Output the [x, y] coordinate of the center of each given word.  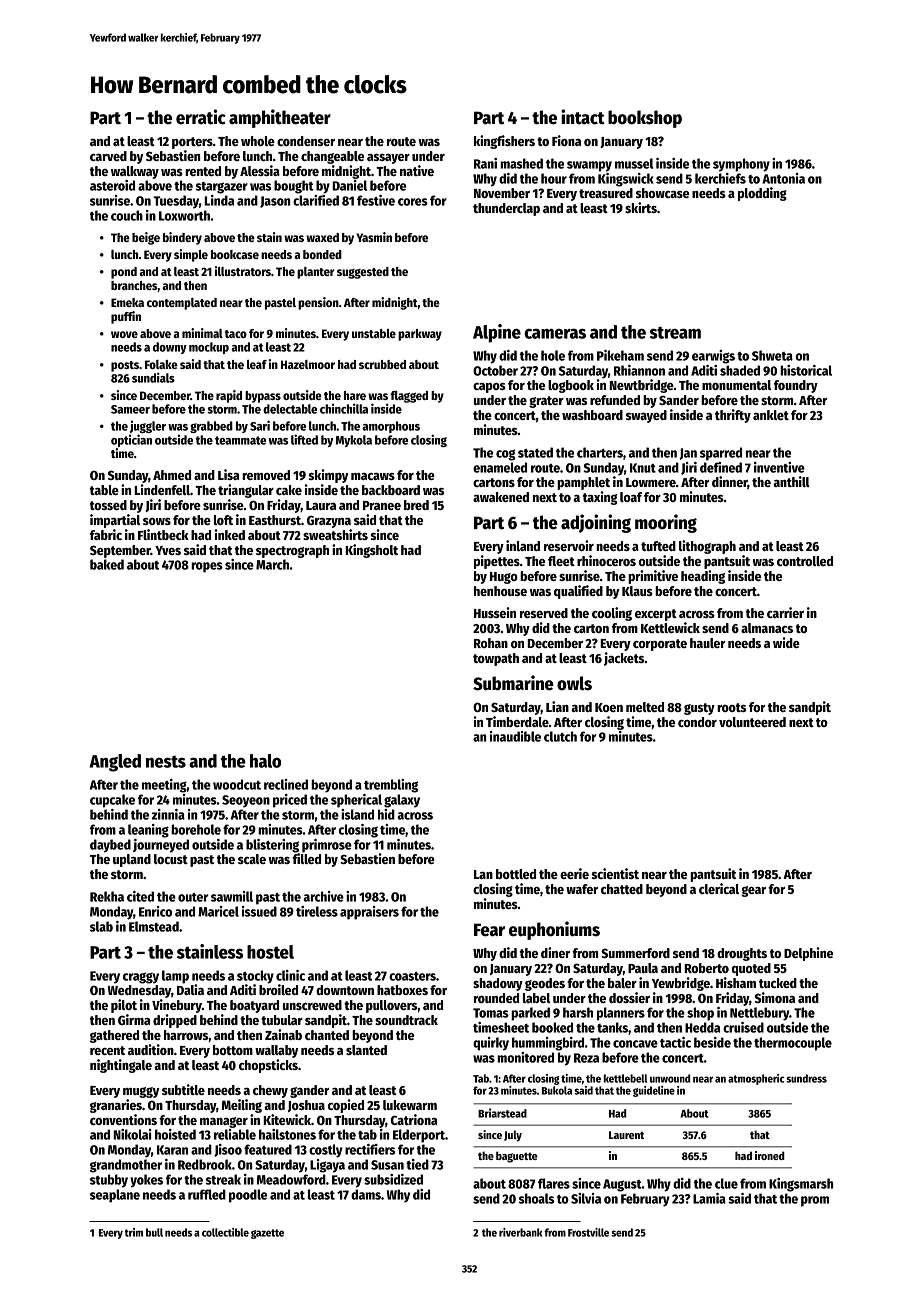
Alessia [260, 170]
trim [134, 1232]
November [502, 193]
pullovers [392, 1006]
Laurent [626, 1135]
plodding [762, 194]
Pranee [382, 505]
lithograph [707, 547]
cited [140, 896]
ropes [207, 567]
